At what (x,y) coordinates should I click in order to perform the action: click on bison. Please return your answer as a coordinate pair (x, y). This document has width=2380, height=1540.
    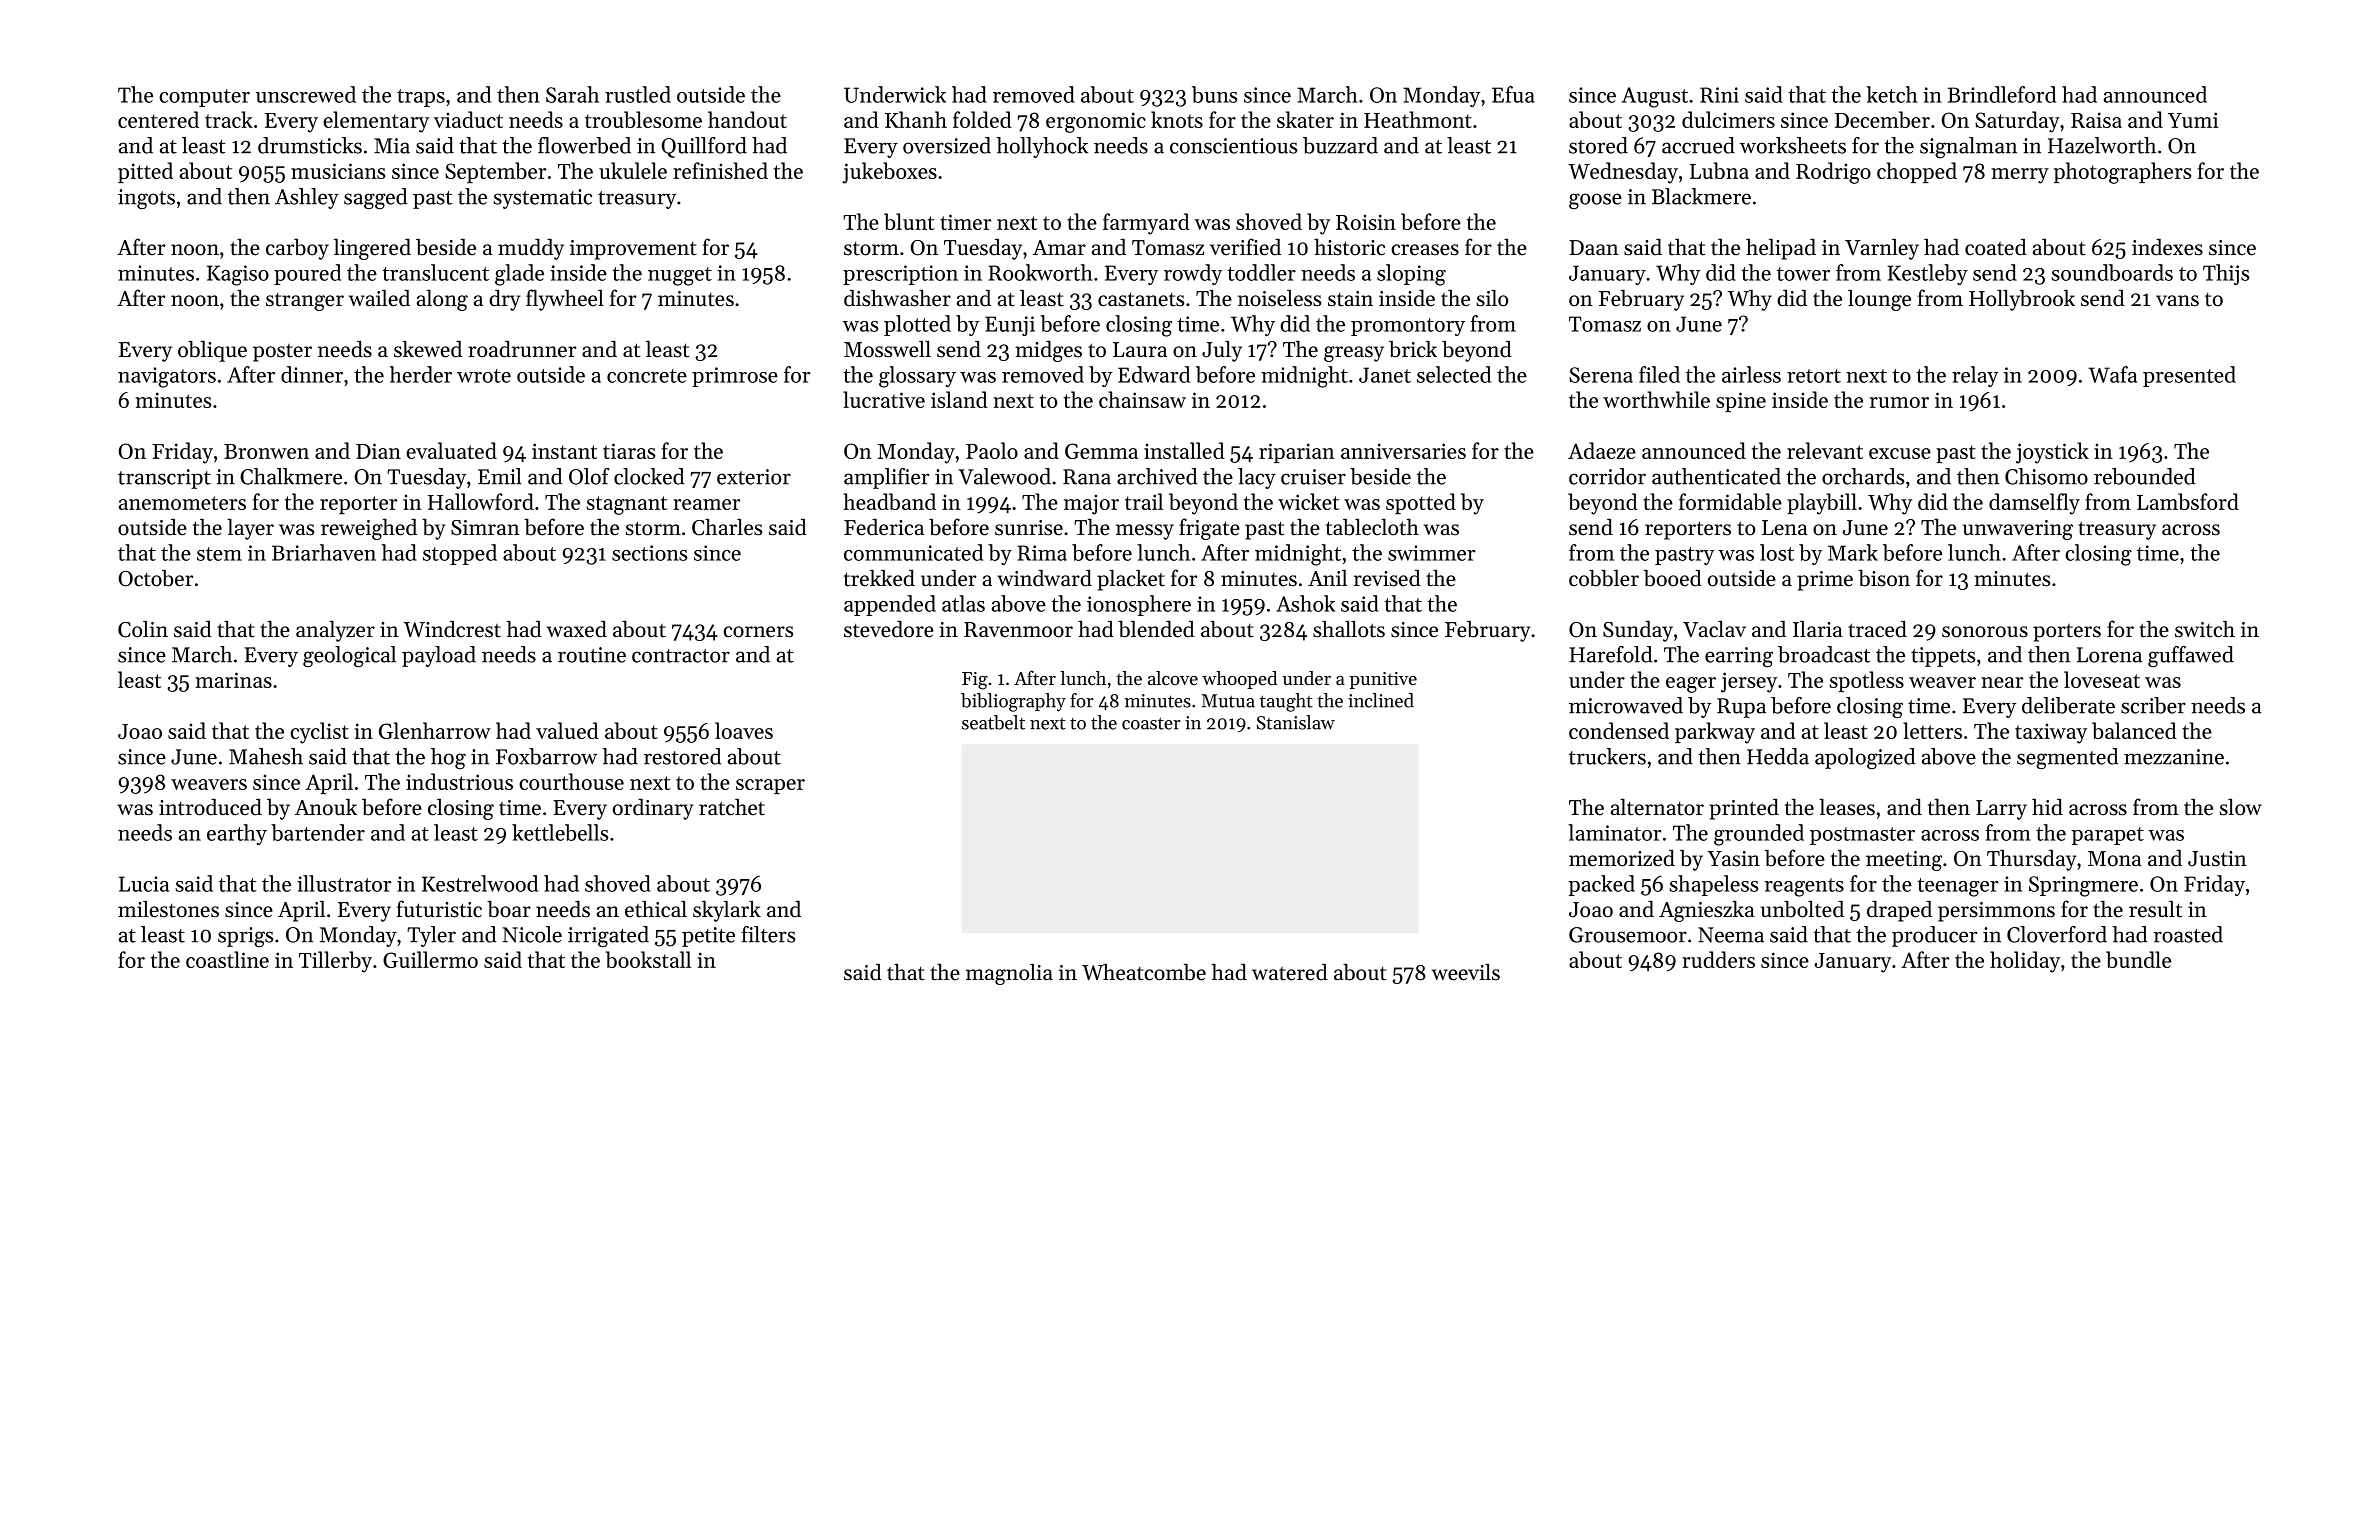
    Looking at the image, I should click on (1884, 578).
